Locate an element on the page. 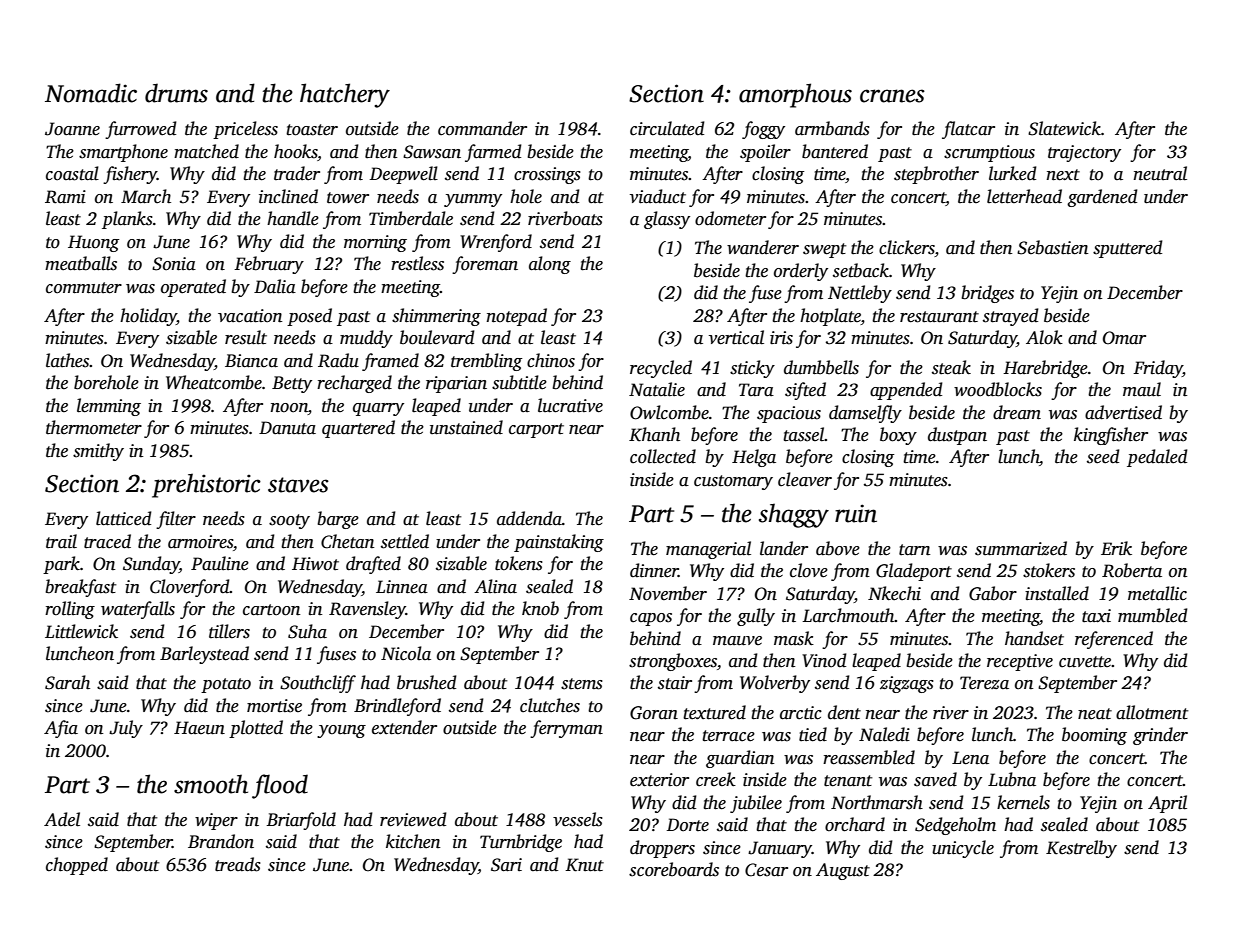 The image size is (1233, 952). Harebridge is located at coordinates (1045, 369).
